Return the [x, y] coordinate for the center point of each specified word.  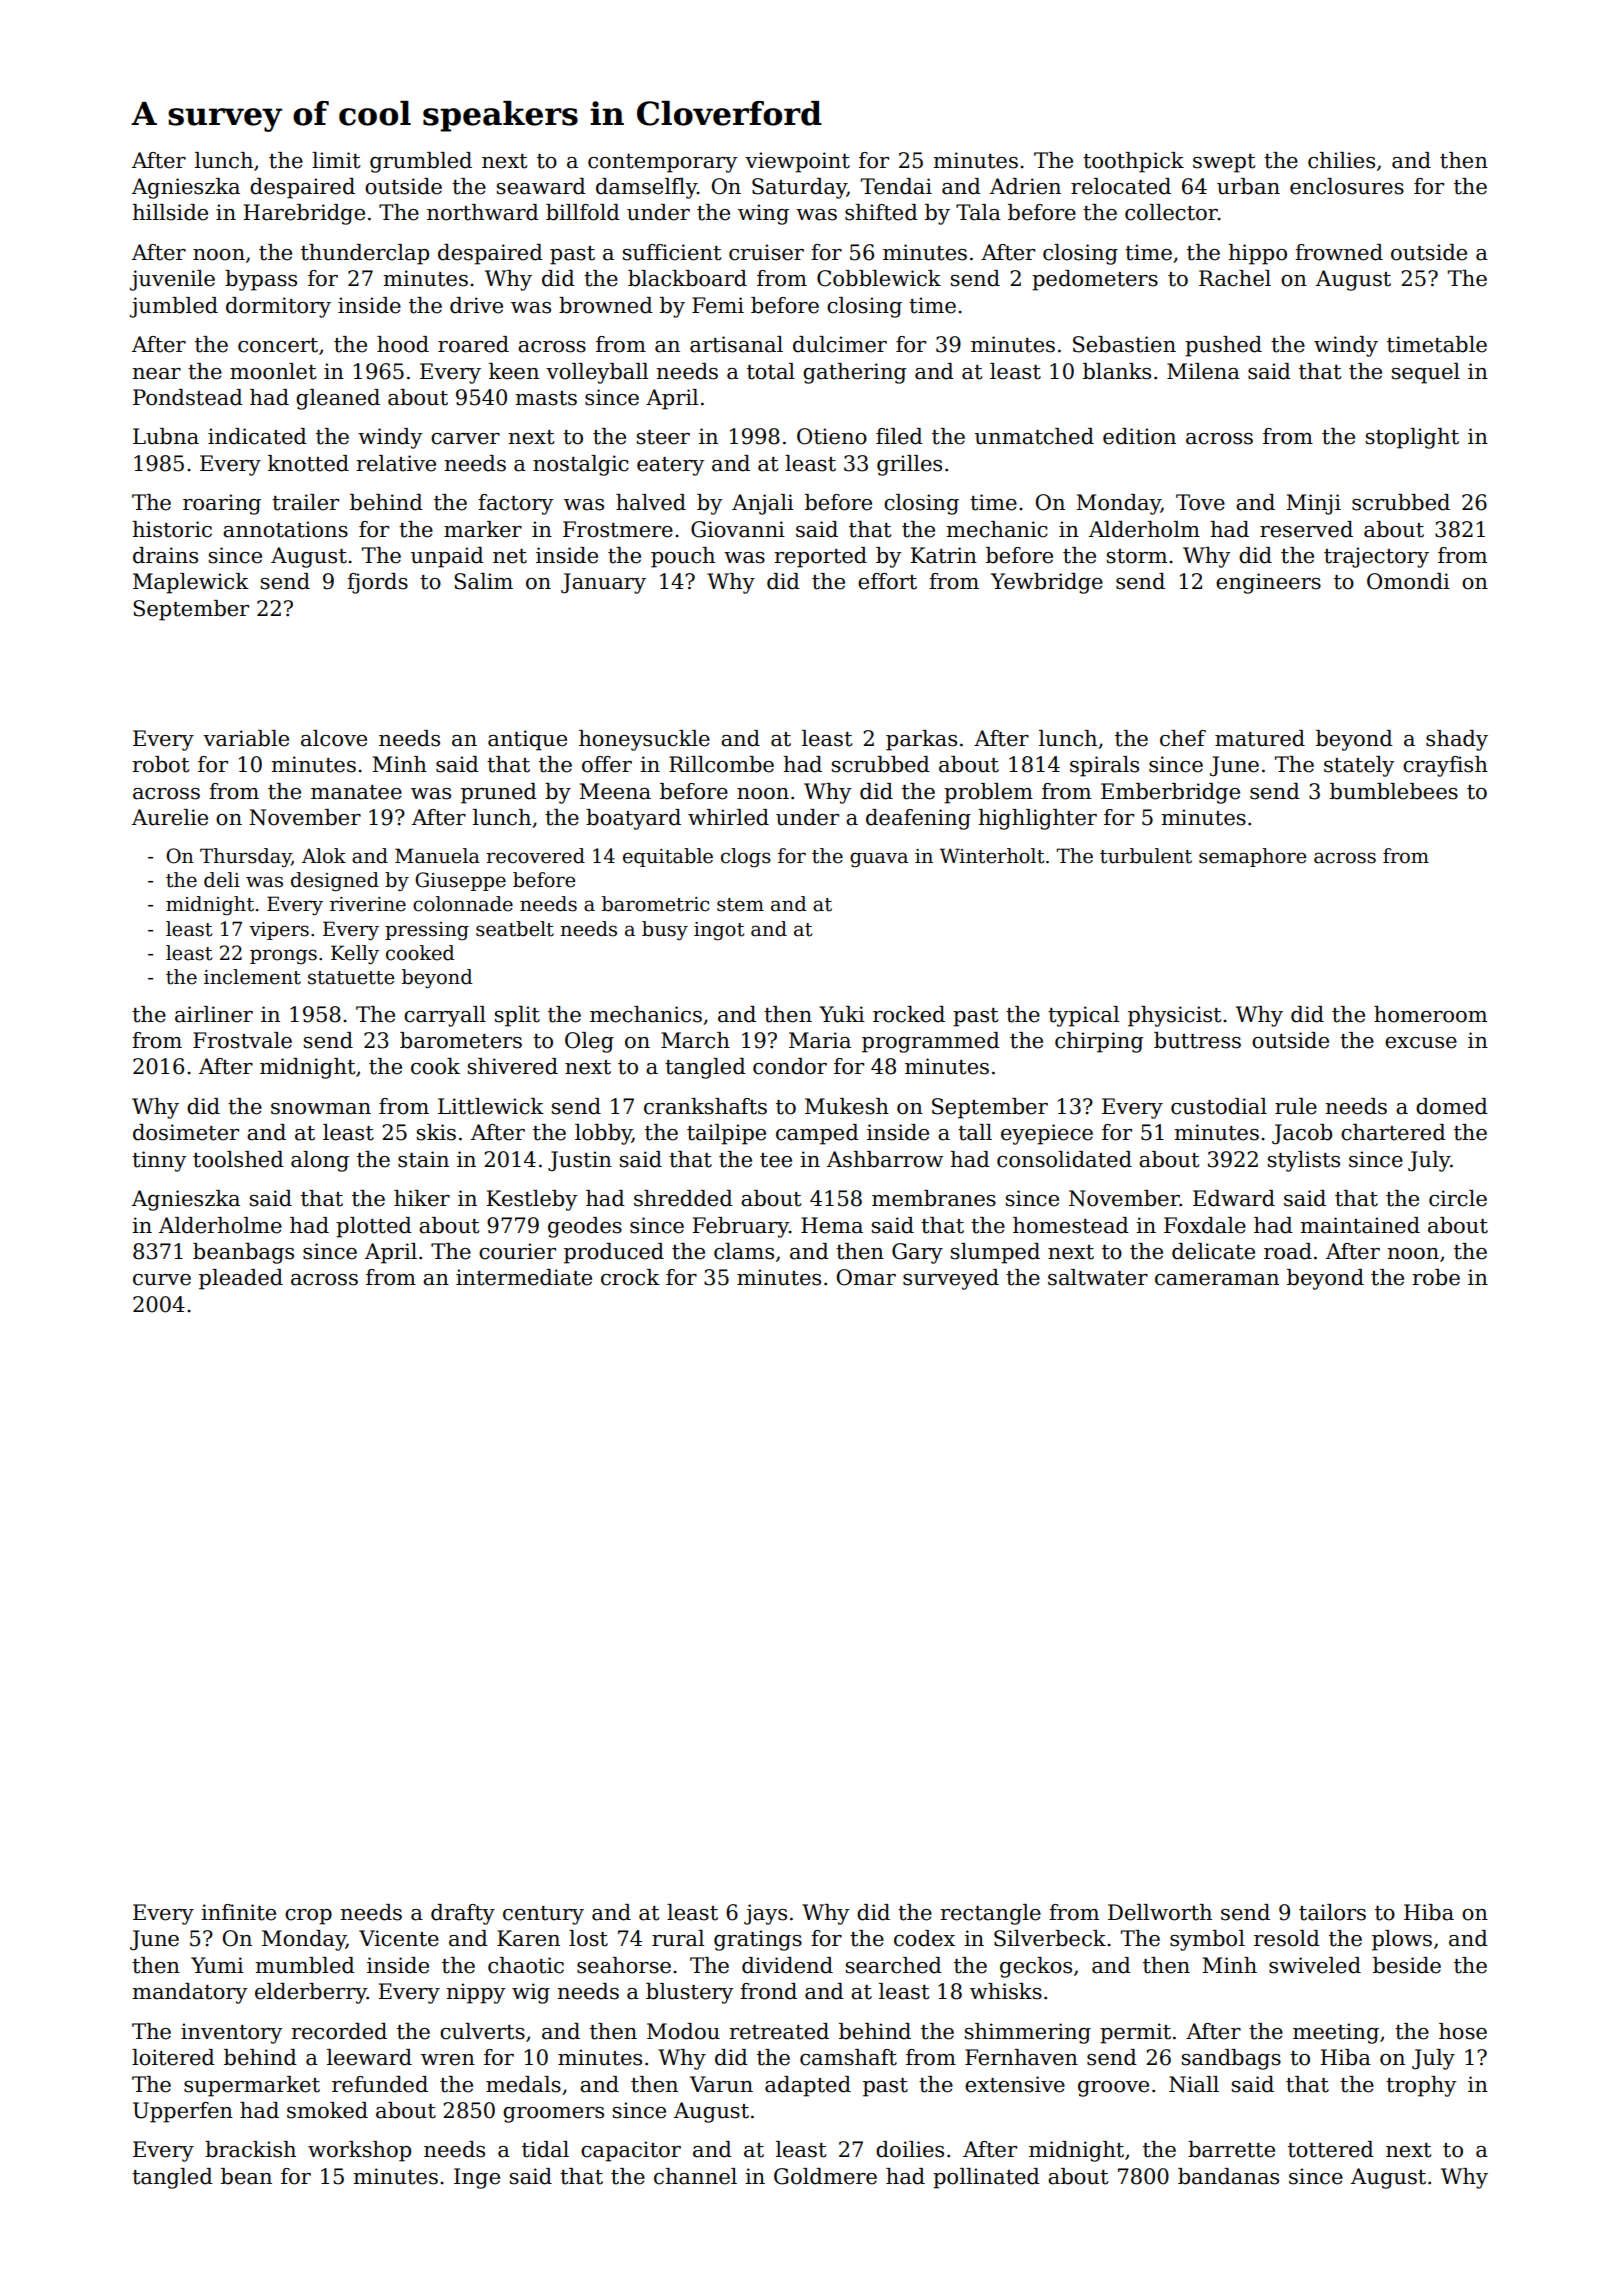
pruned [499, 793]
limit [336, 160]
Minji [1313, 504]
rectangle [990, 1914]
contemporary [662, 163]
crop [308, 1917]
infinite [238, 1912]
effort [887, 581]
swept [1224, 163]
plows [1402, 1940]
